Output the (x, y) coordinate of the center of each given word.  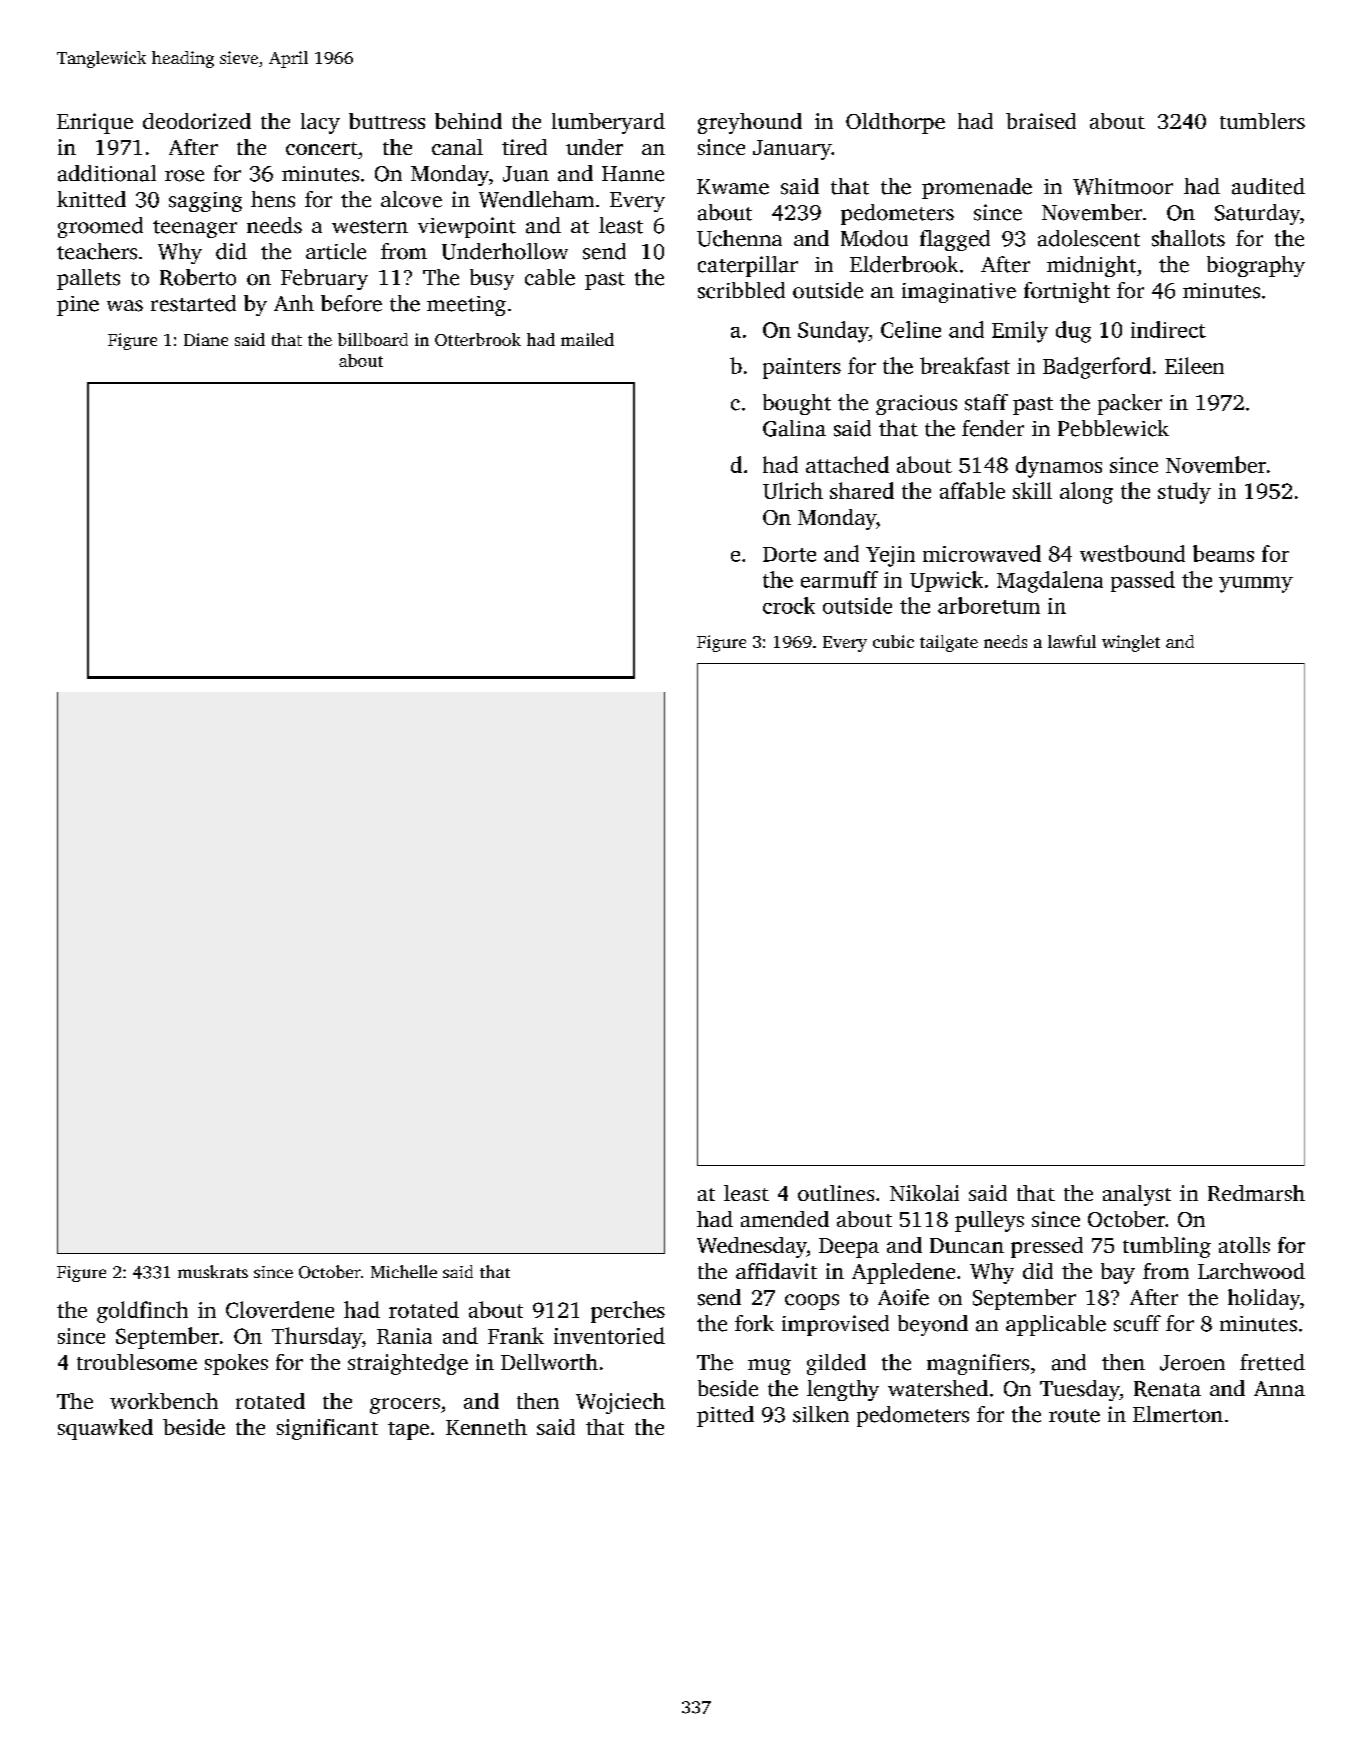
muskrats (213, 1271)
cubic (893, 641)
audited (1268, 186)
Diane (206, 339)
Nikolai (924, 1193)
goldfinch (142, 1312)
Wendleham (536, 199)
